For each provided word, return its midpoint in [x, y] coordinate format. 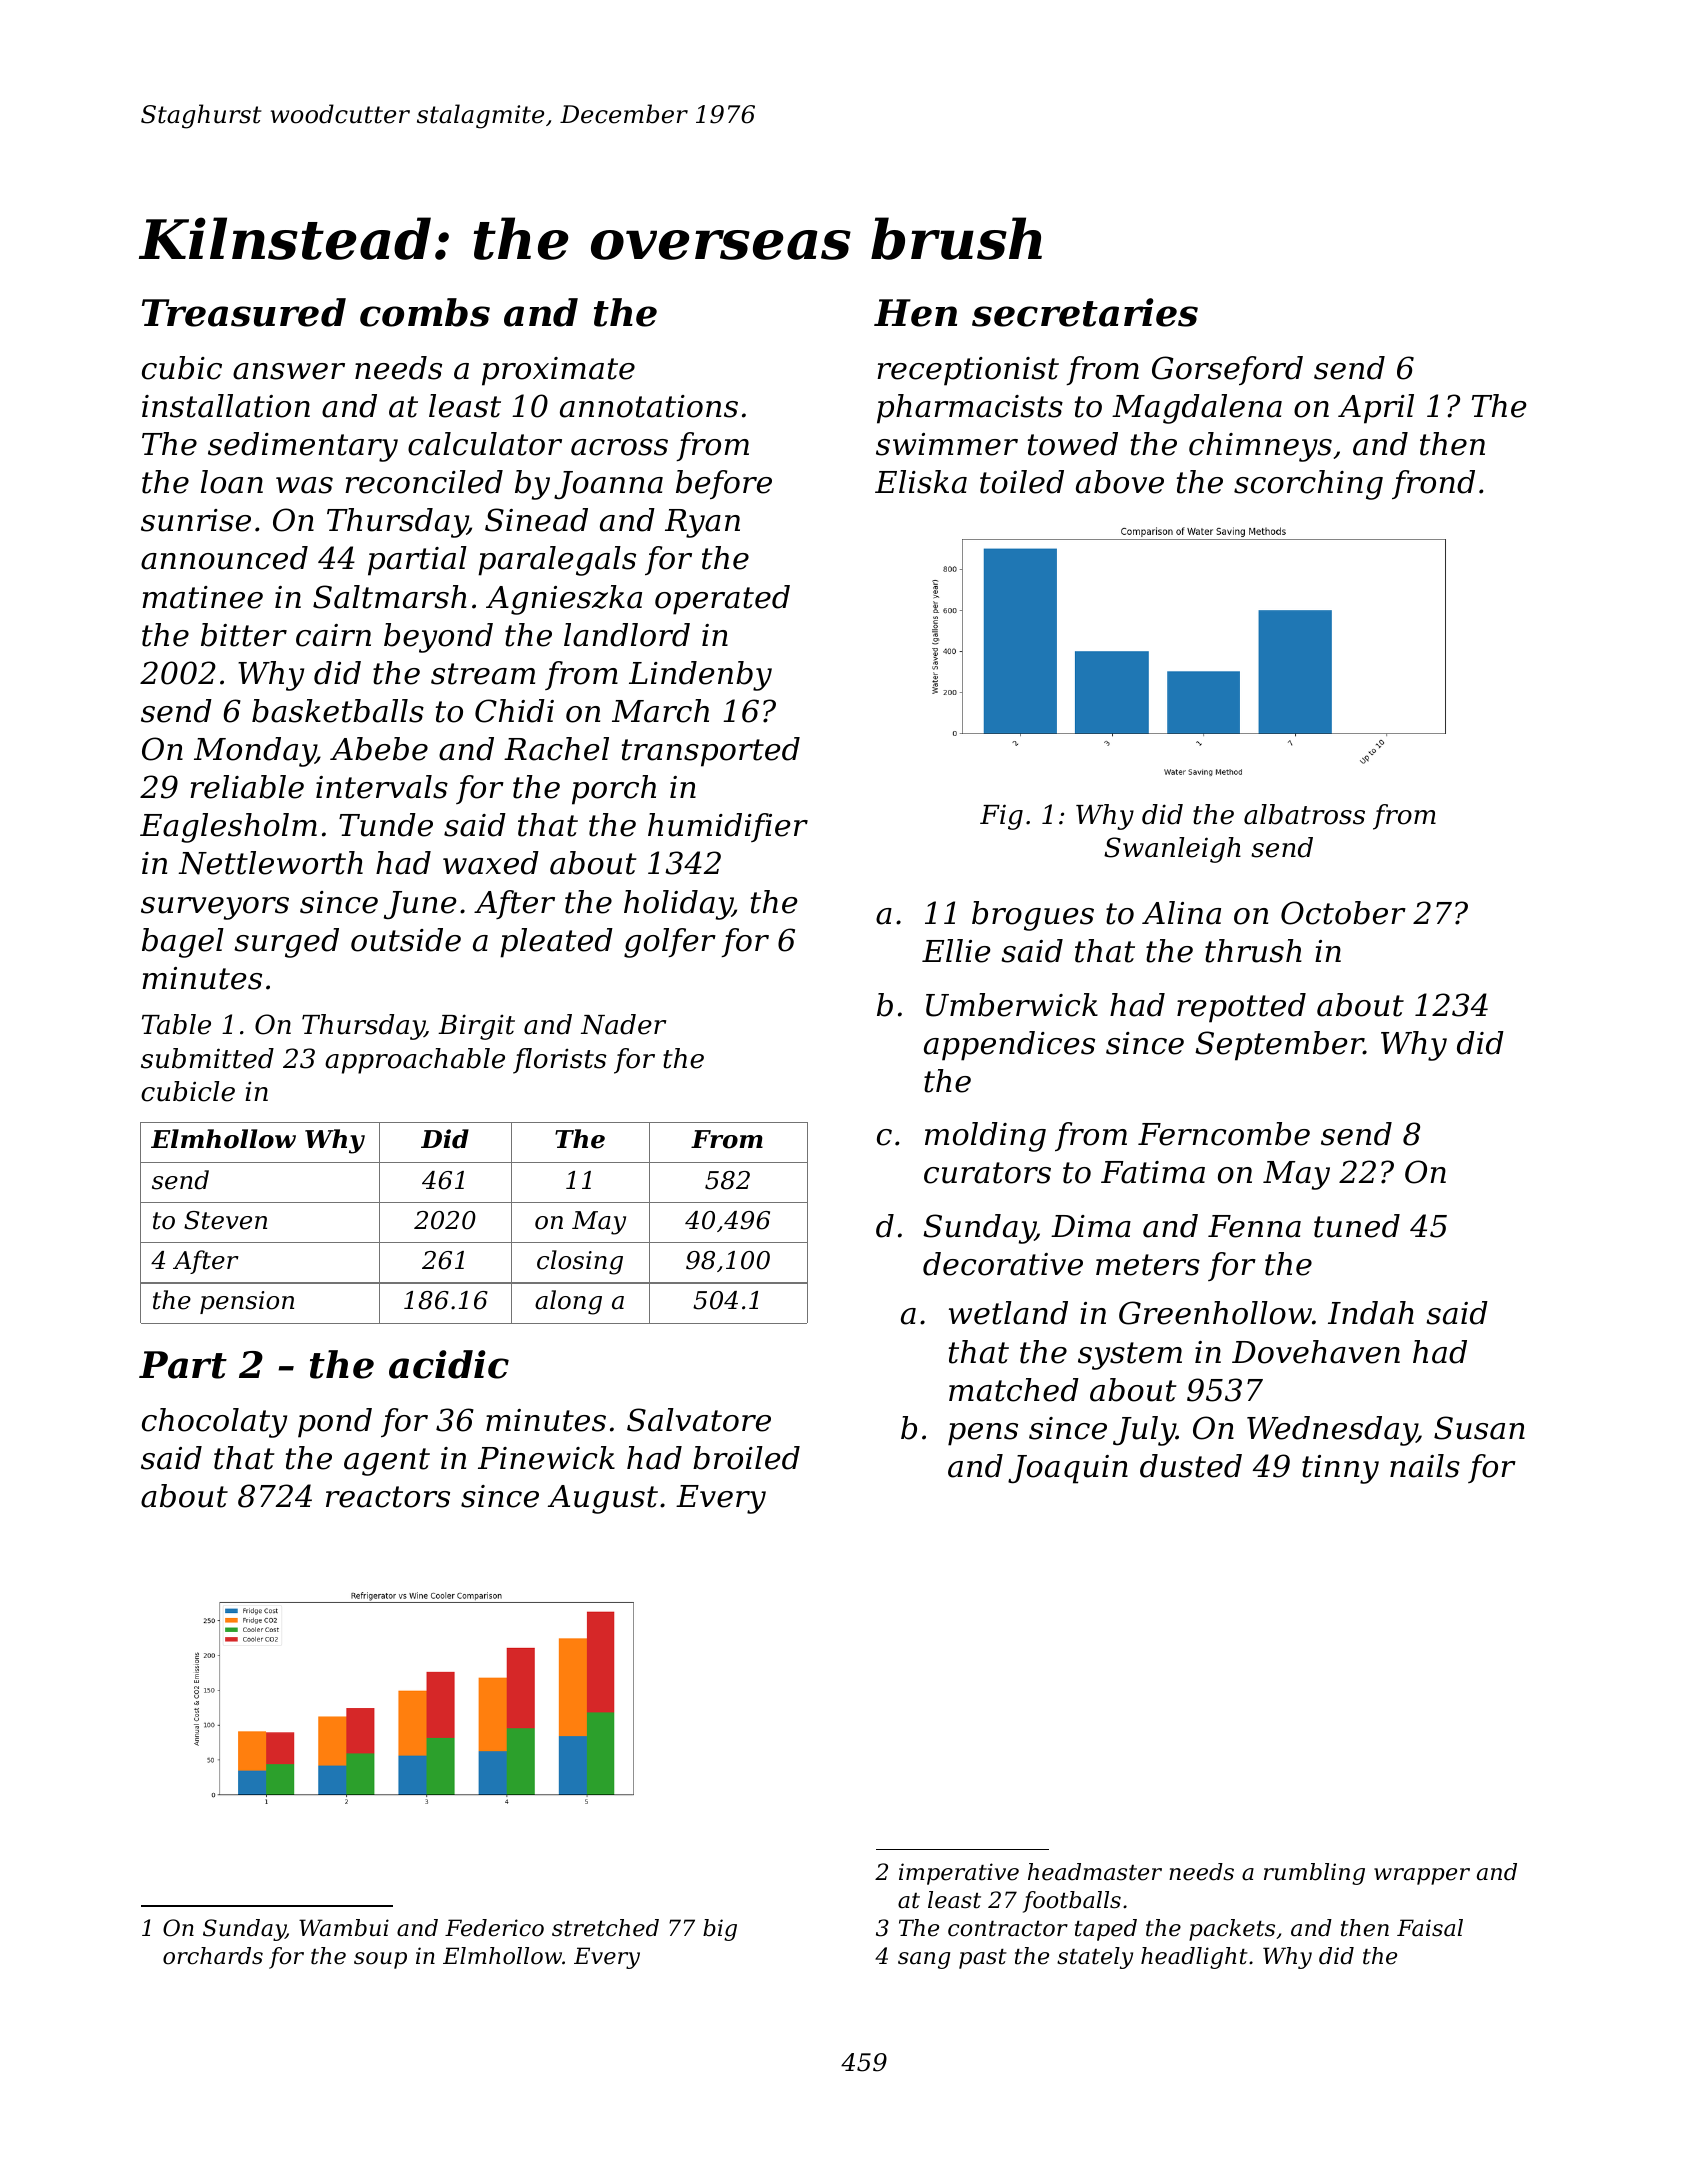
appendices [1009, 1046]
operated [722, 600]
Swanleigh [1172, 850]
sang [924, 1960]
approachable [415, 1061]
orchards [213, 1956]
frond [1433, 484]
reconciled [424, 482]
